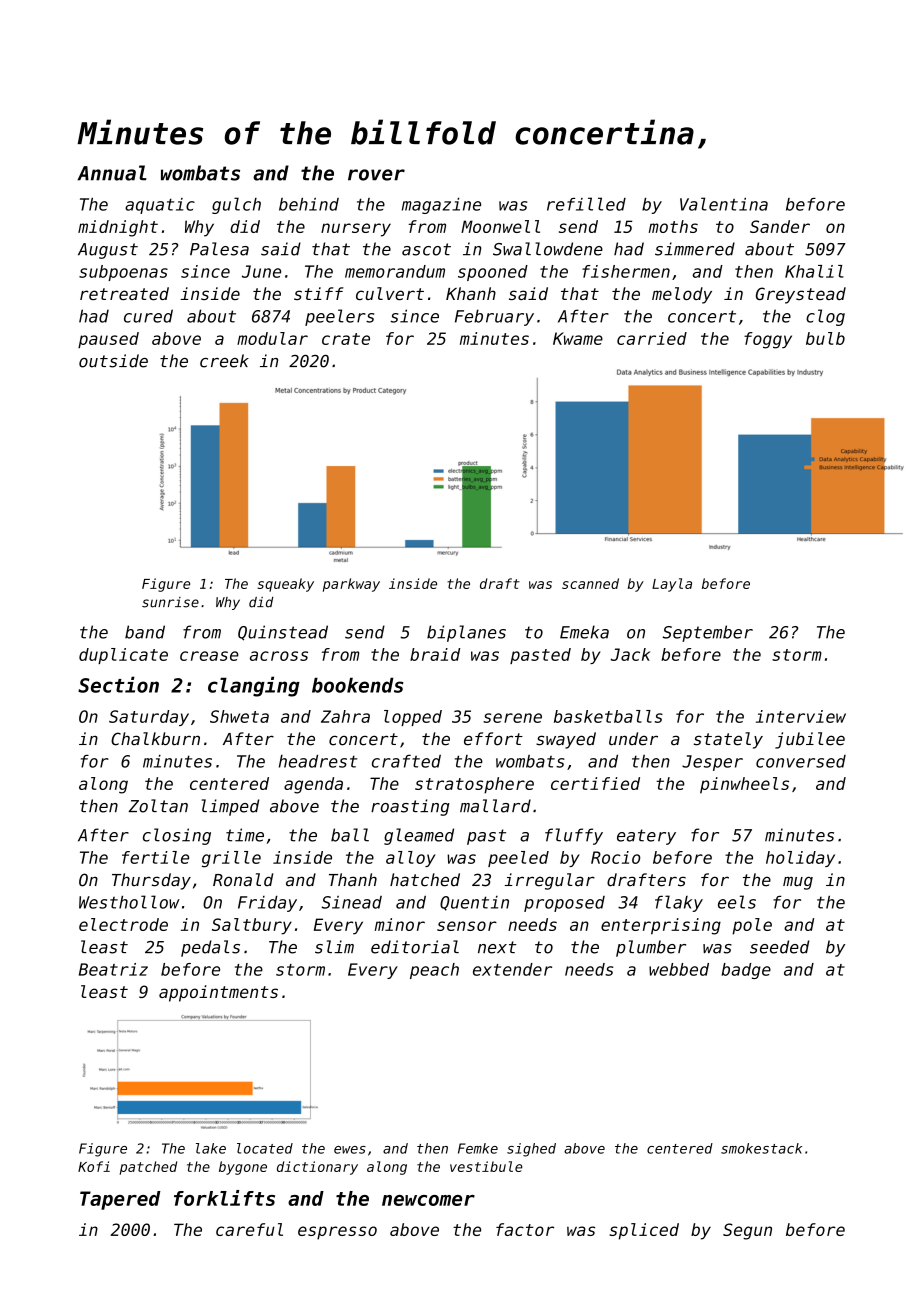  Describe the element at coordinates (672, 585) in the page. I see `Layla` at that location.
